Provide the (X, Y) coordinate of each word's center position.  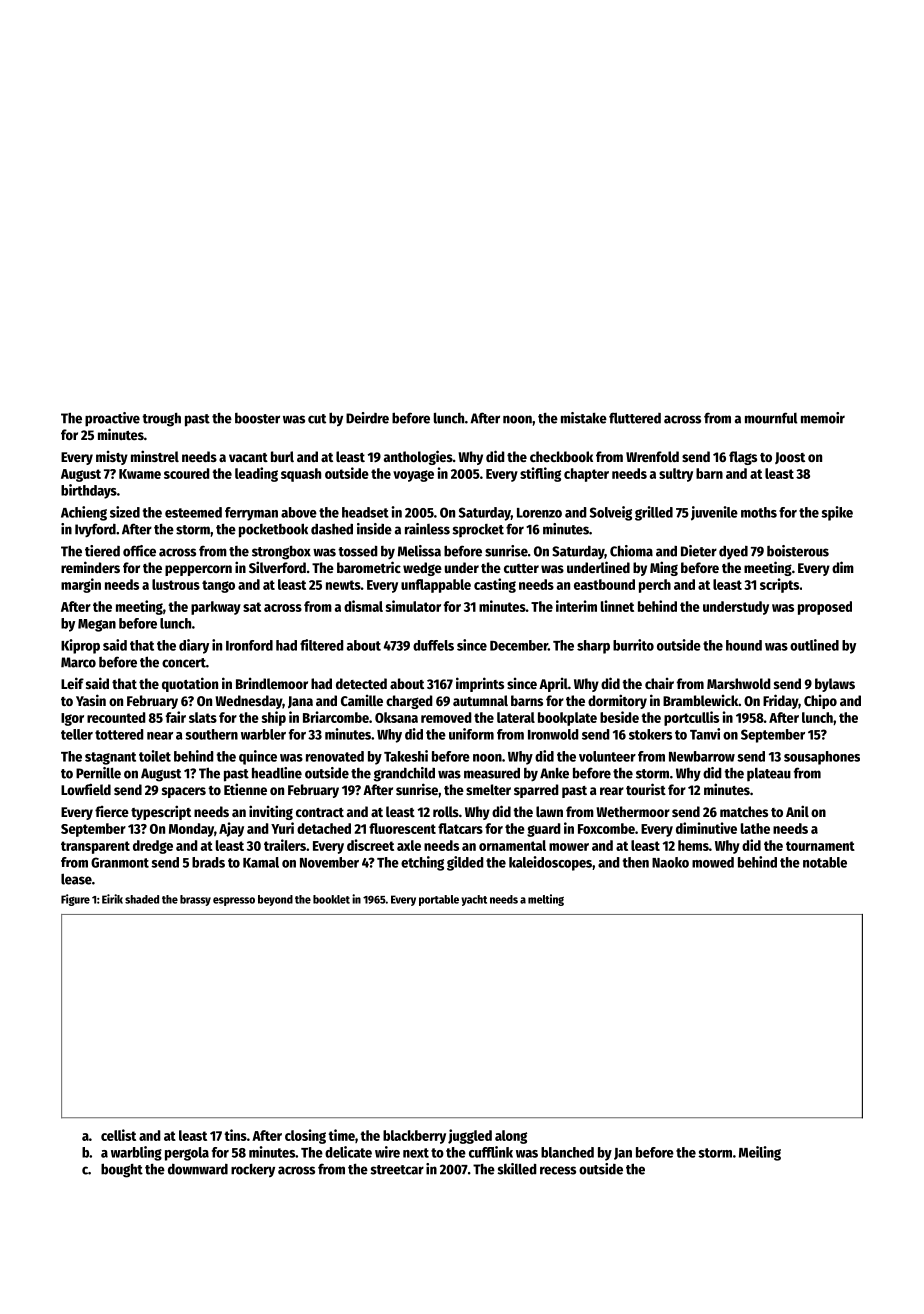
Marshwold (739, 683)
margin (81, 585)
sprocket (478, 530)
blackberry (414, 1137)
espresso (234, 901)
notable (825, 862)
